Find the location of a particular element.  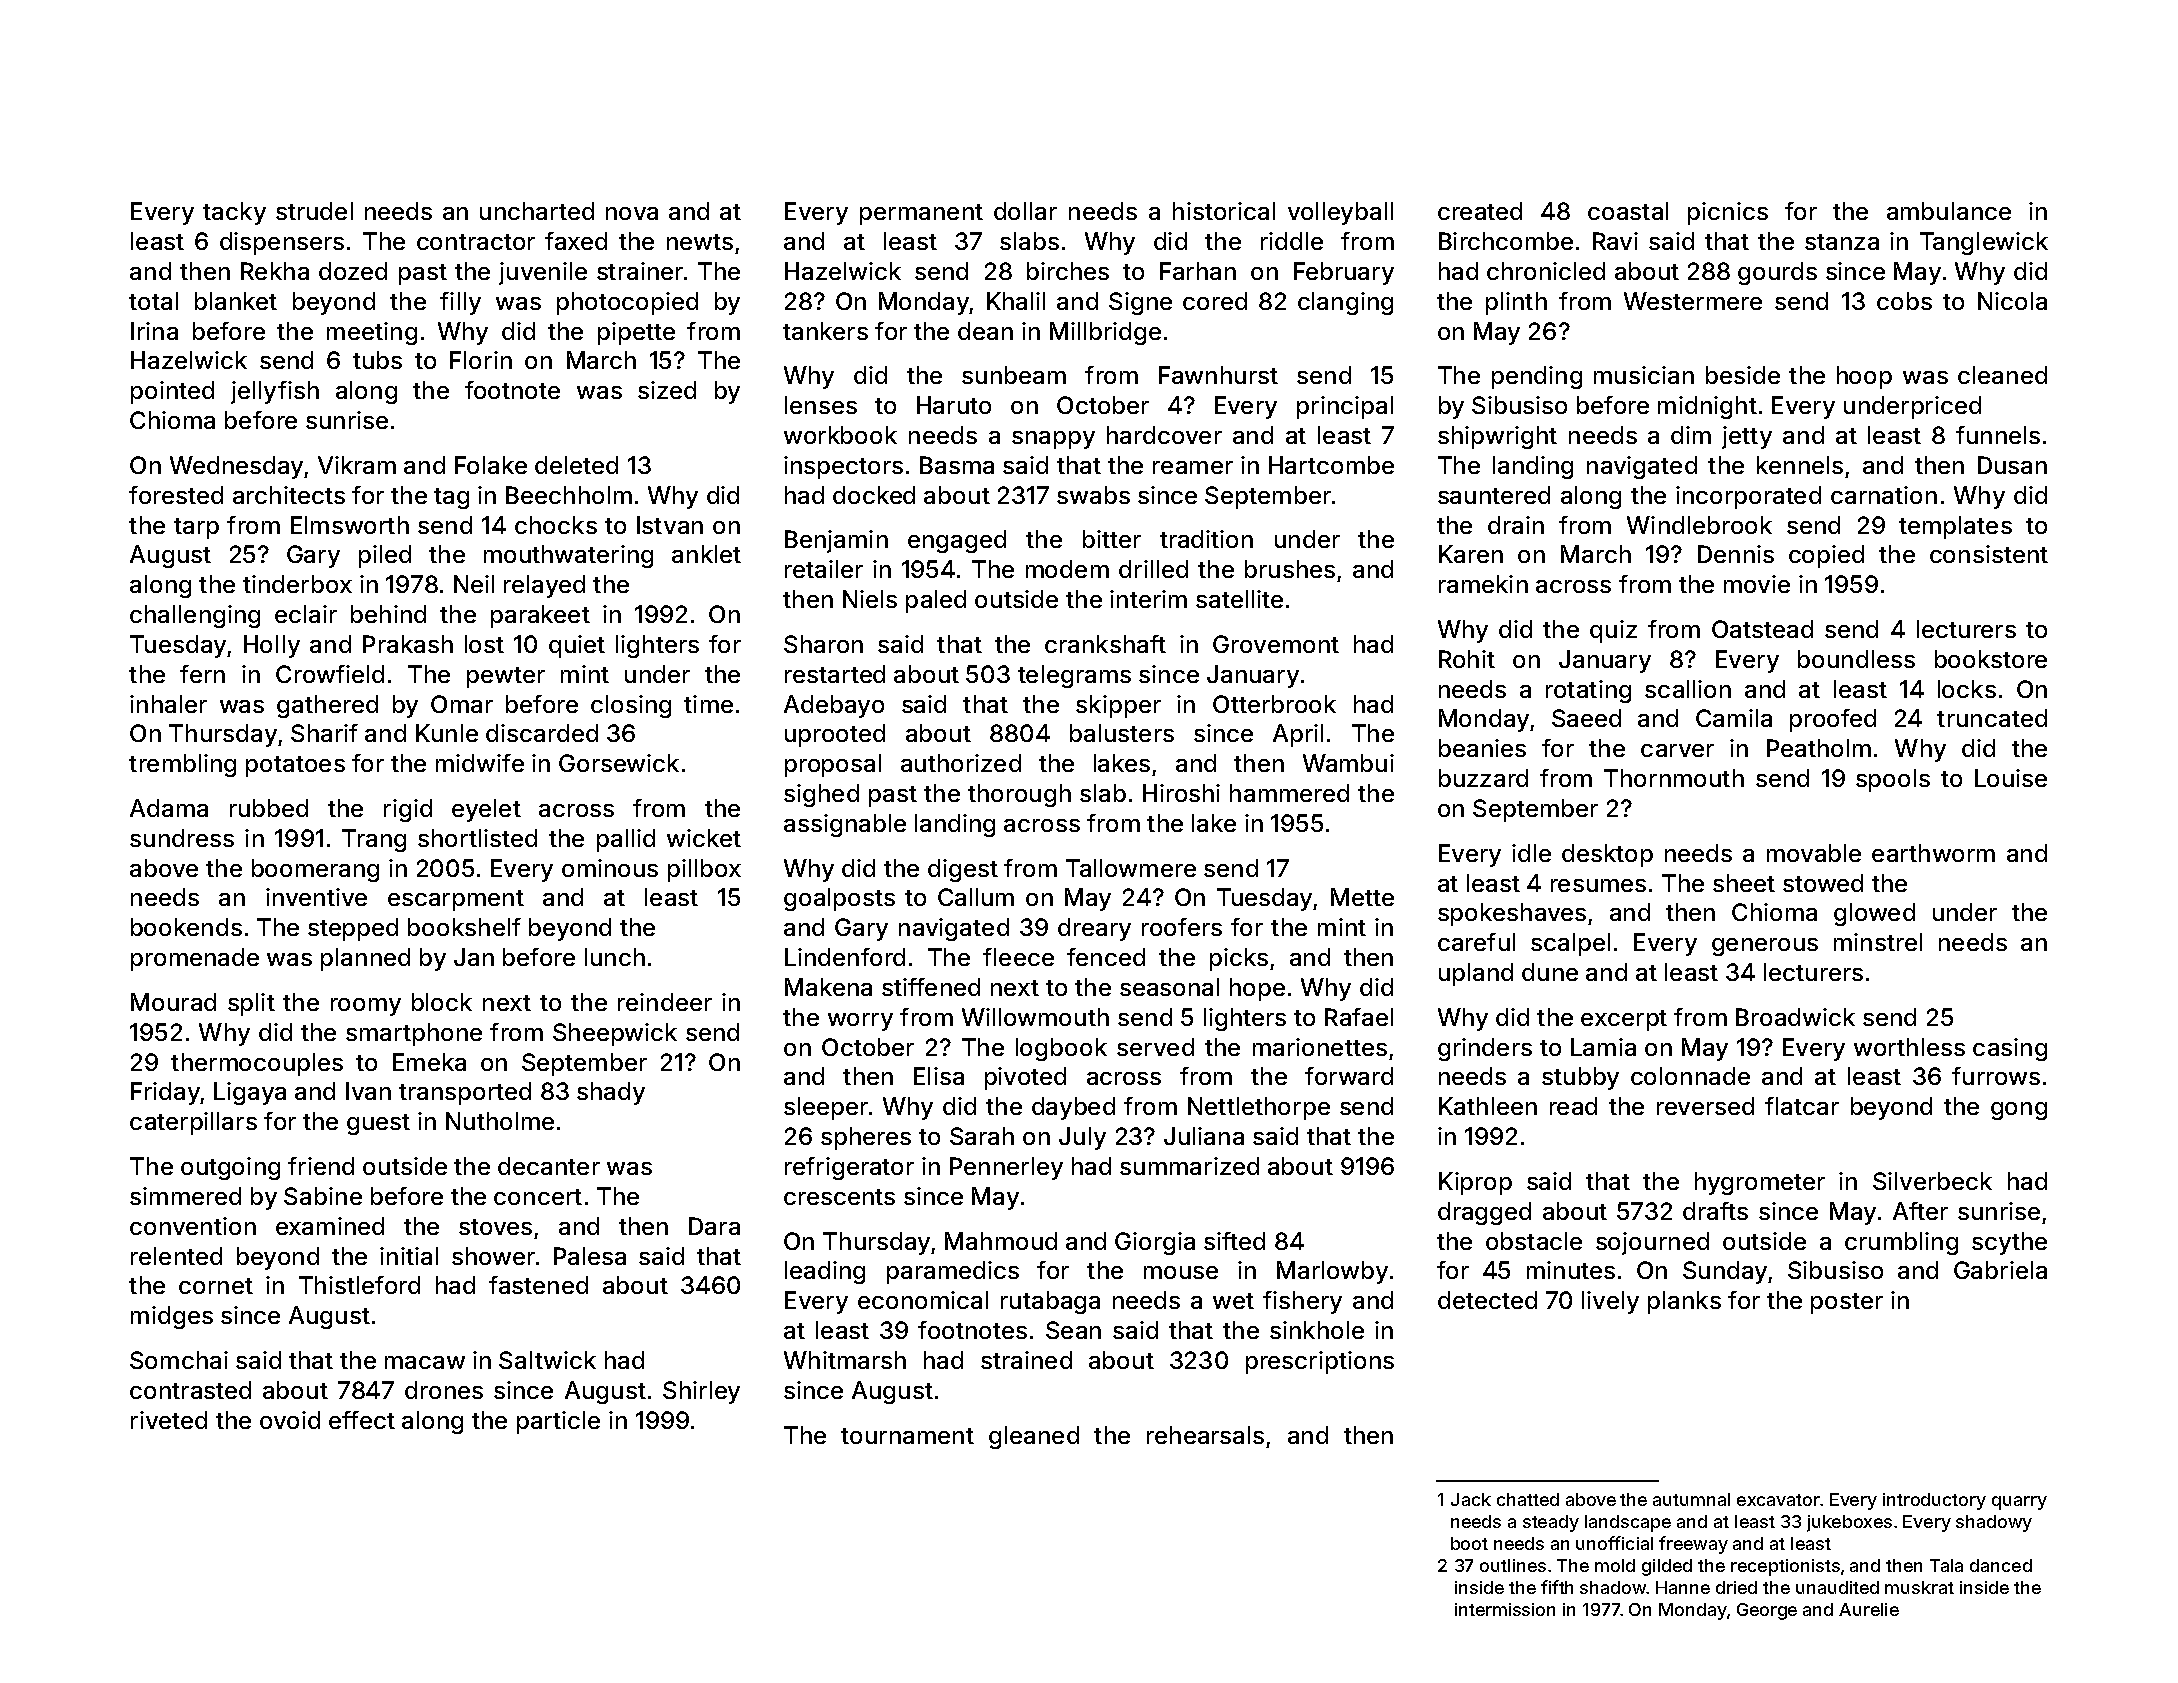

brushes is located at coordinates (1290, 569).
